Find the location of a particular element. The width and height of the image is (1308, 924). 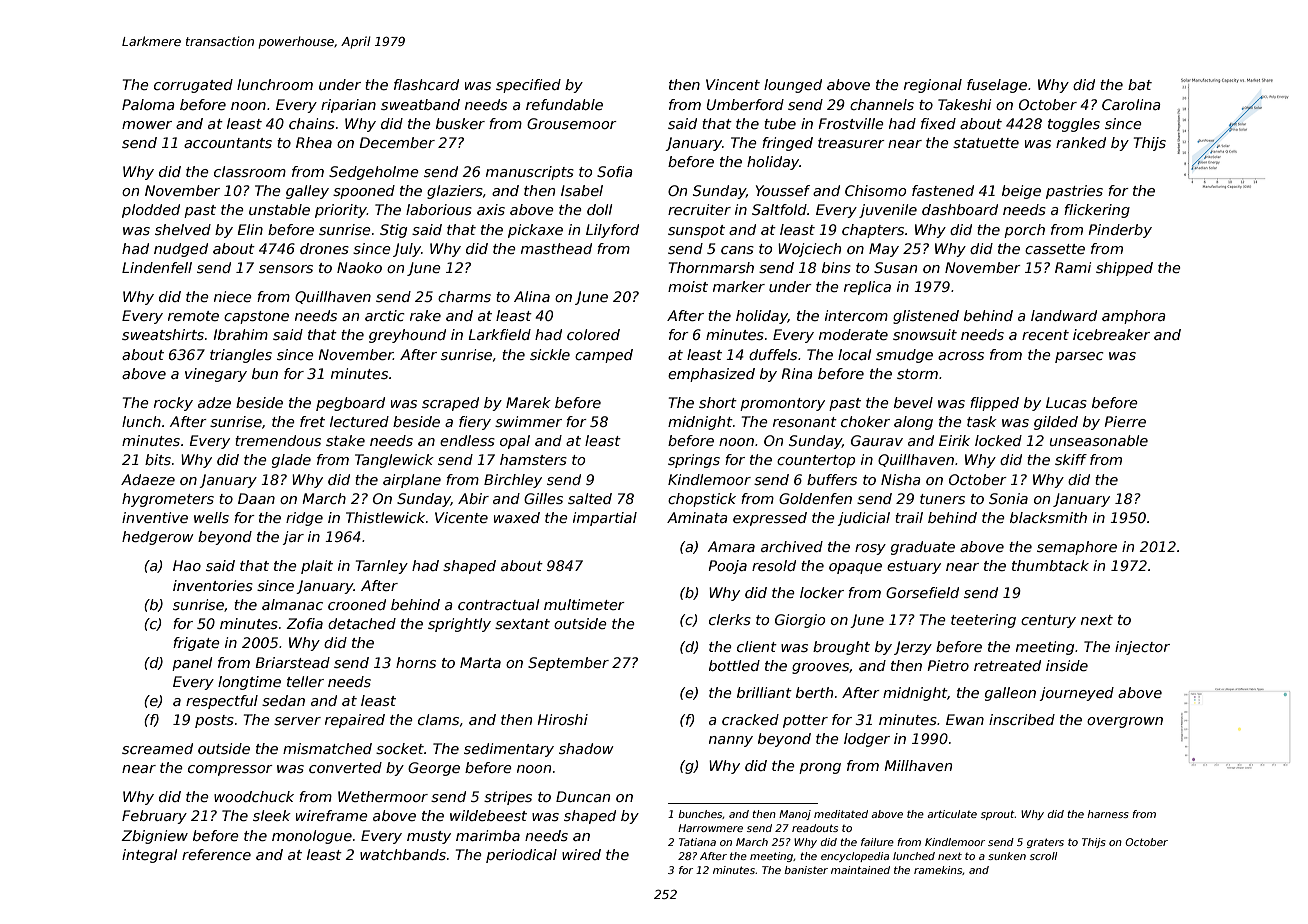

Pierre is located at coordinates (1125, 421).
